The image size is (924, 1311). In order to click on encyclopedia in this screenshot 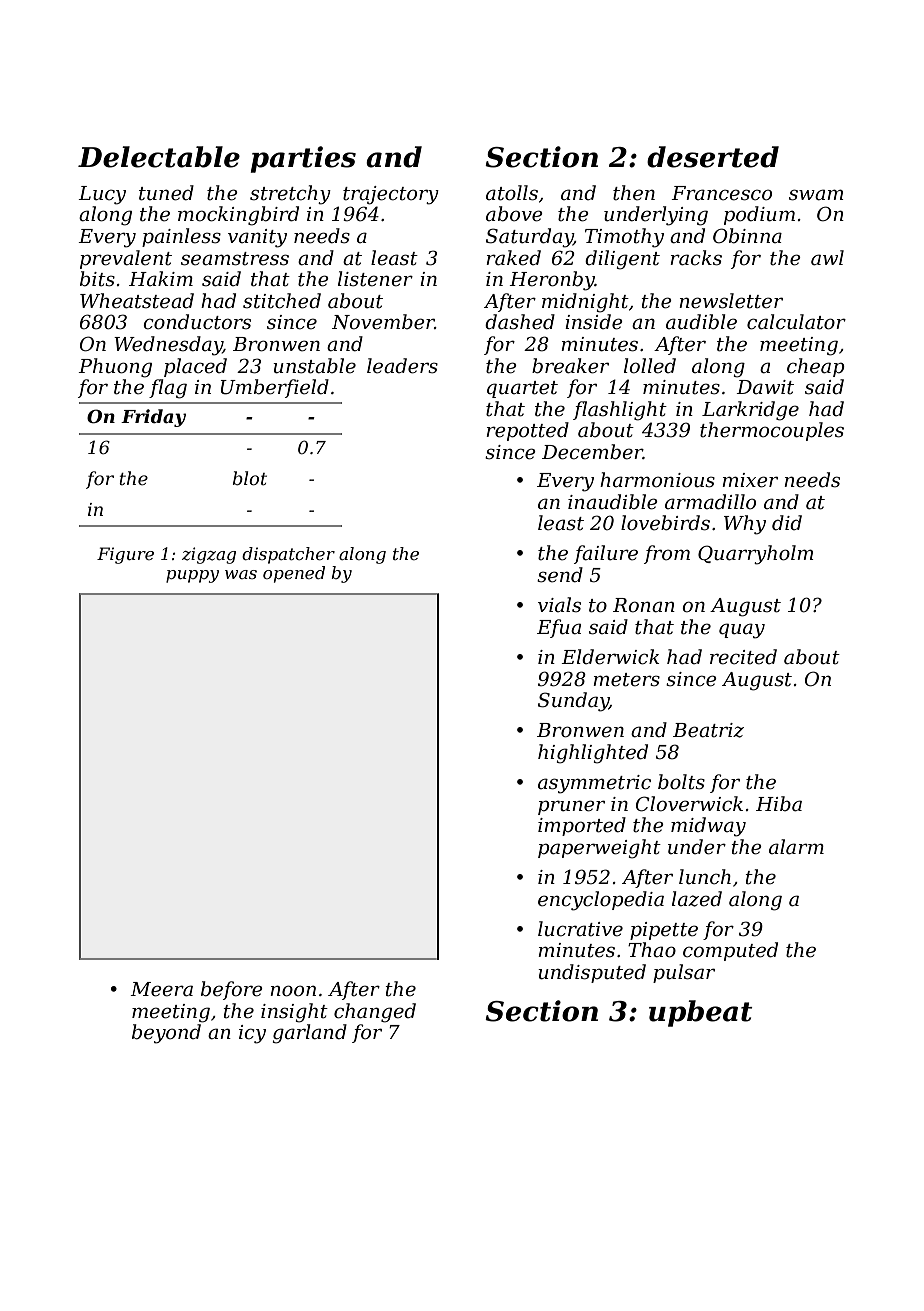, I will do `click(601, 901)`.
